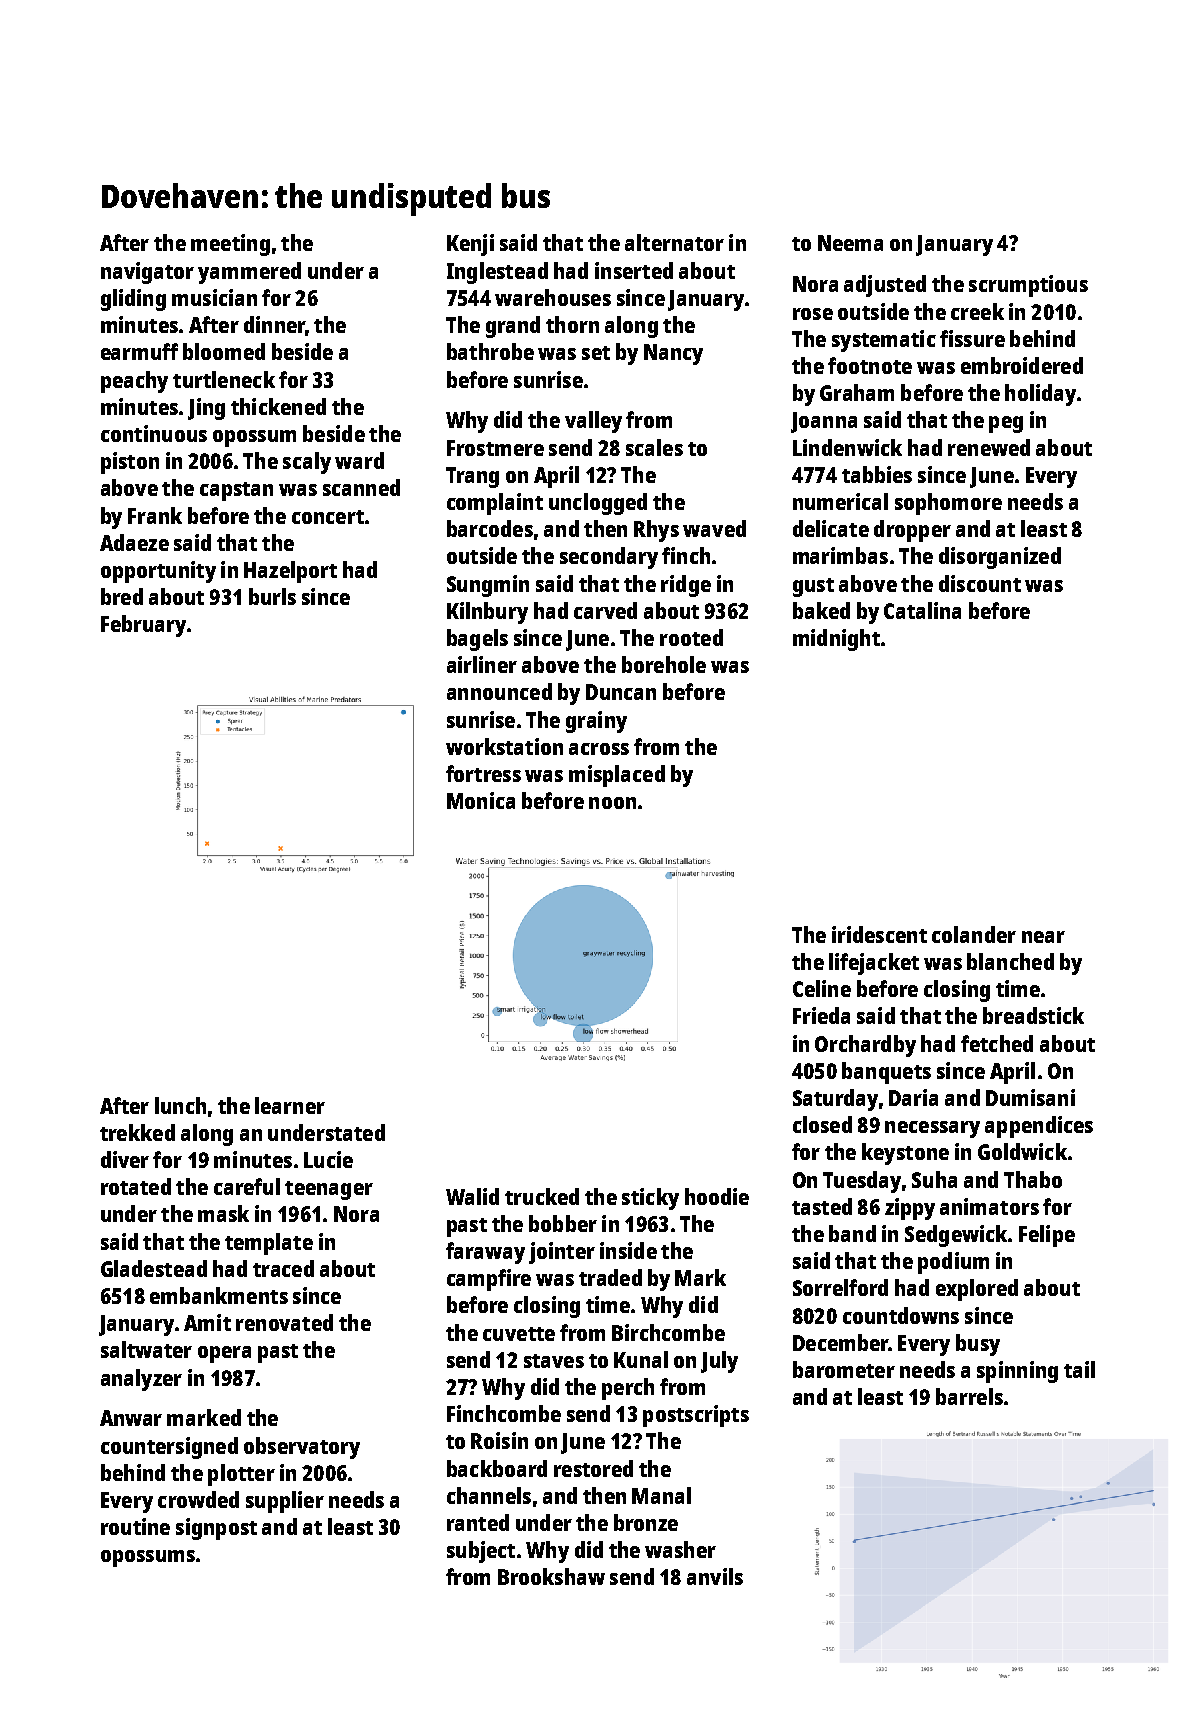 The height and width of the page is (1732, 1196). What do you see at coordinates (664, 664) in the page?
I see `borehole` at bounding box center [664, 664].
